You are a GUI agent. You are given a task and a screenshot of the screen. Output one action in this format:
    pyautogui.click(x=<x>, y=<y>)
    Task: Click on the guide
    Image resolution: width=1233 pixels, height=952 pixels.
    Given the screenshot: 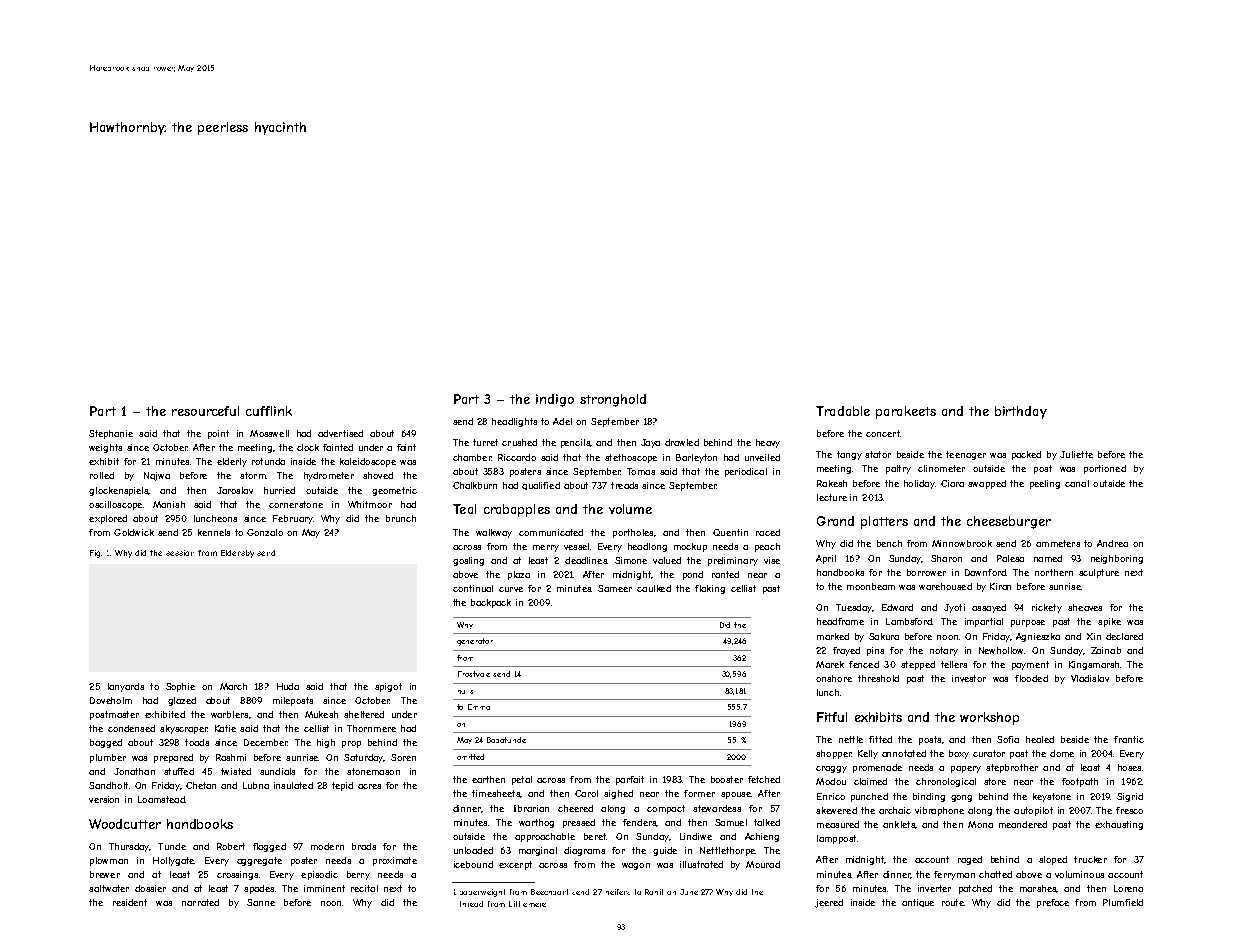 What is the action you would take?
    pyautogui.click(x=665, y=851)
